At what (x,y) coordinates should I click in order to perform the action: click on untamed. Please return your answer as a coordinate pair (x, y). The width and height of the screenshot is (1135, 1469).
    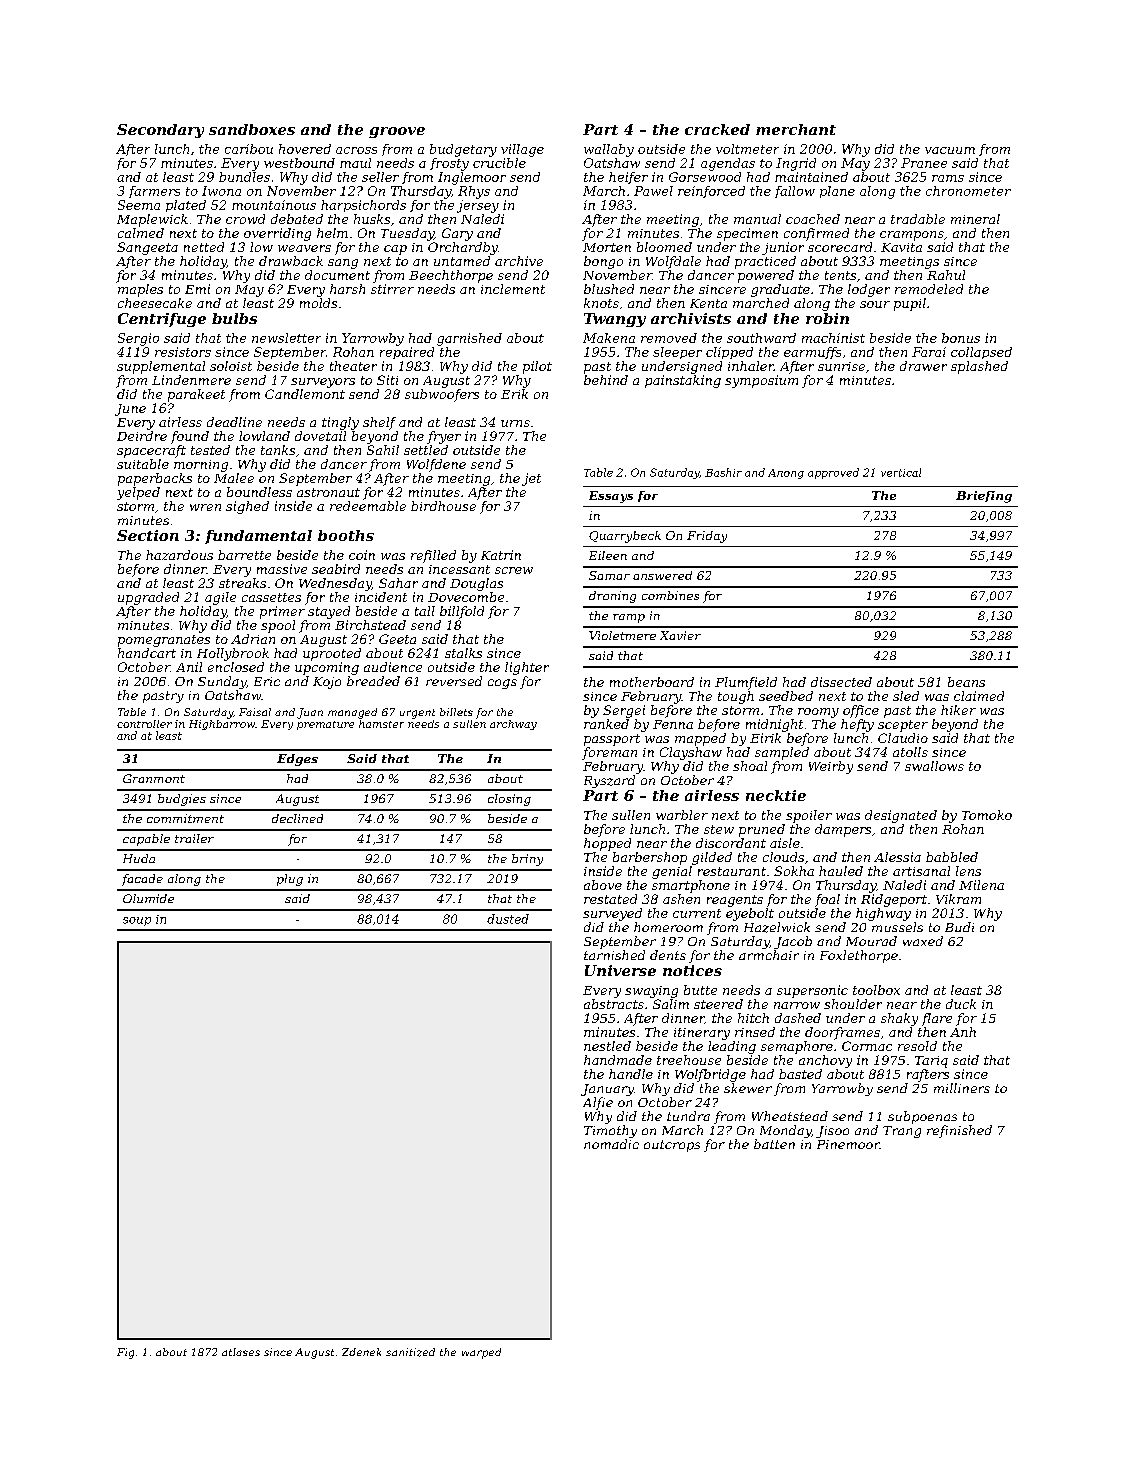
    Looking at the image, I should click on (462, 261).
